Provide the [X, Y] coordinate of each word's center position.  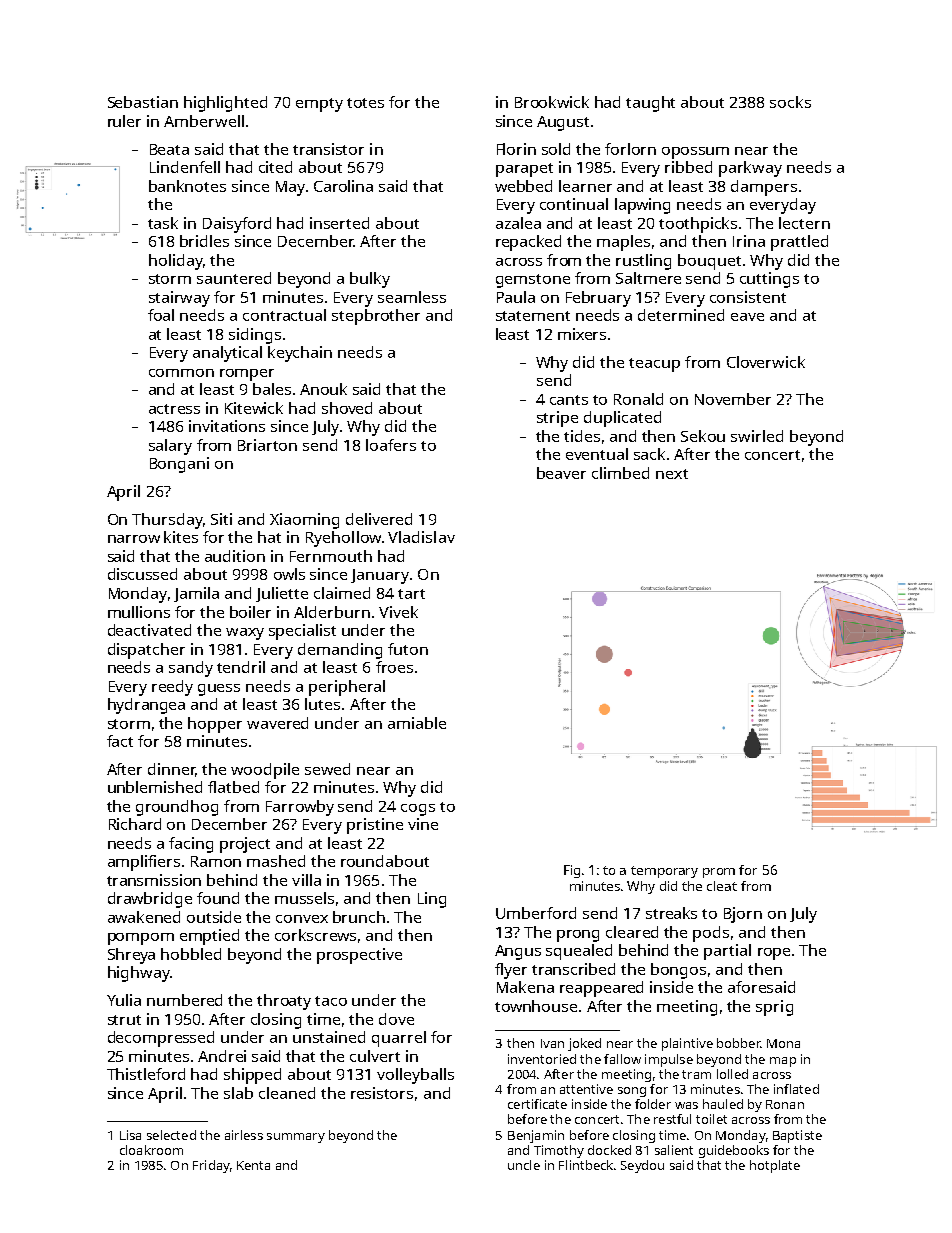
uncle [524, 1165]
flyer [511, 971]
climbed [620, 473]
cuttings [769, 280]
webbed [523, 186]
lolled [732, 1074]
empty [319, 105]
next [672, 474]
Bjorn [743, 915]
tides [582, 436]
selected [171, 1135]
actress [174, 409]
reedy [172, 688]
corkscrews [315, 935]
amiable [417, 723]
